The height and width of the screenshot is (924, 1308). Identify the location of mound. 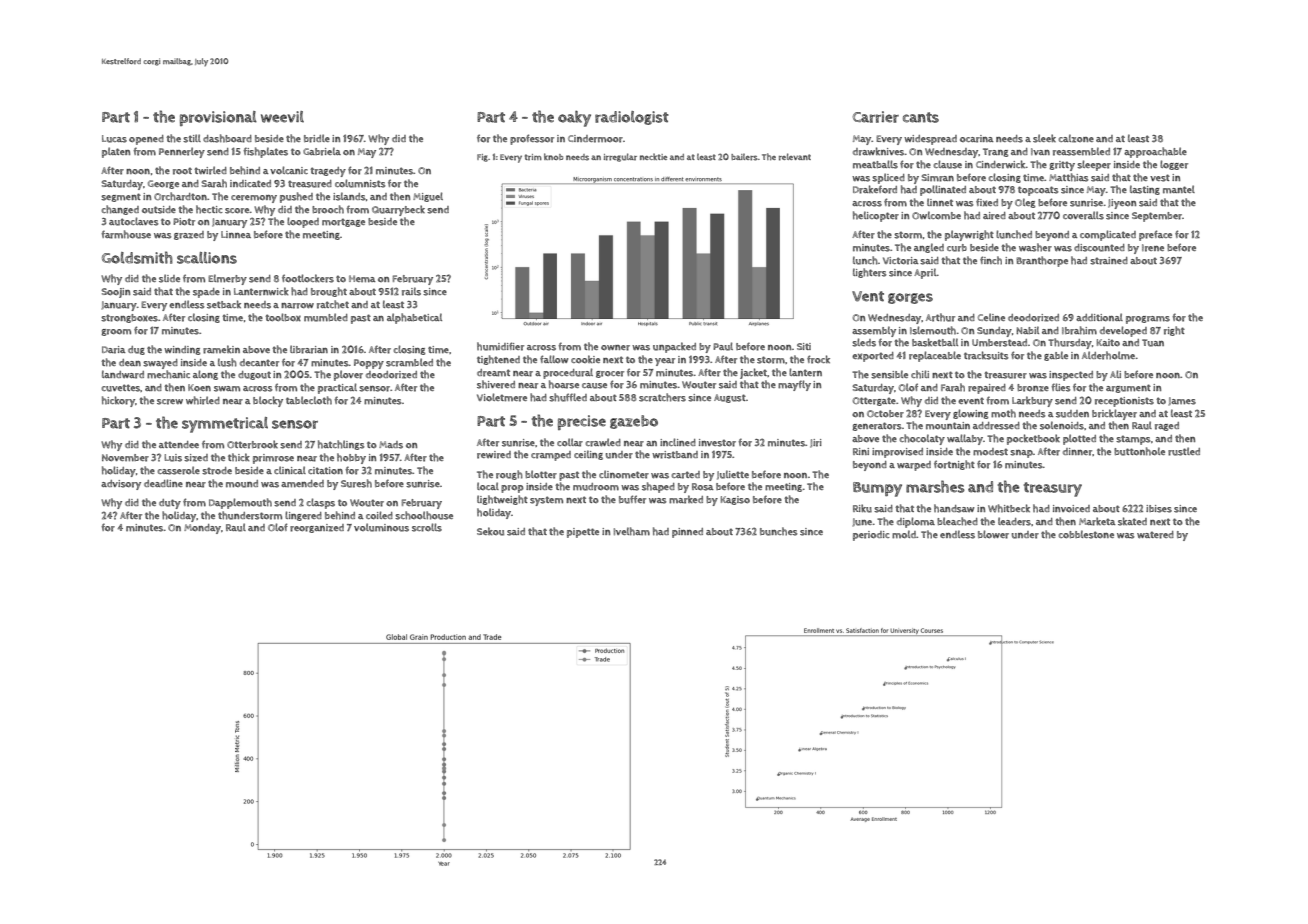
(242, 484).
